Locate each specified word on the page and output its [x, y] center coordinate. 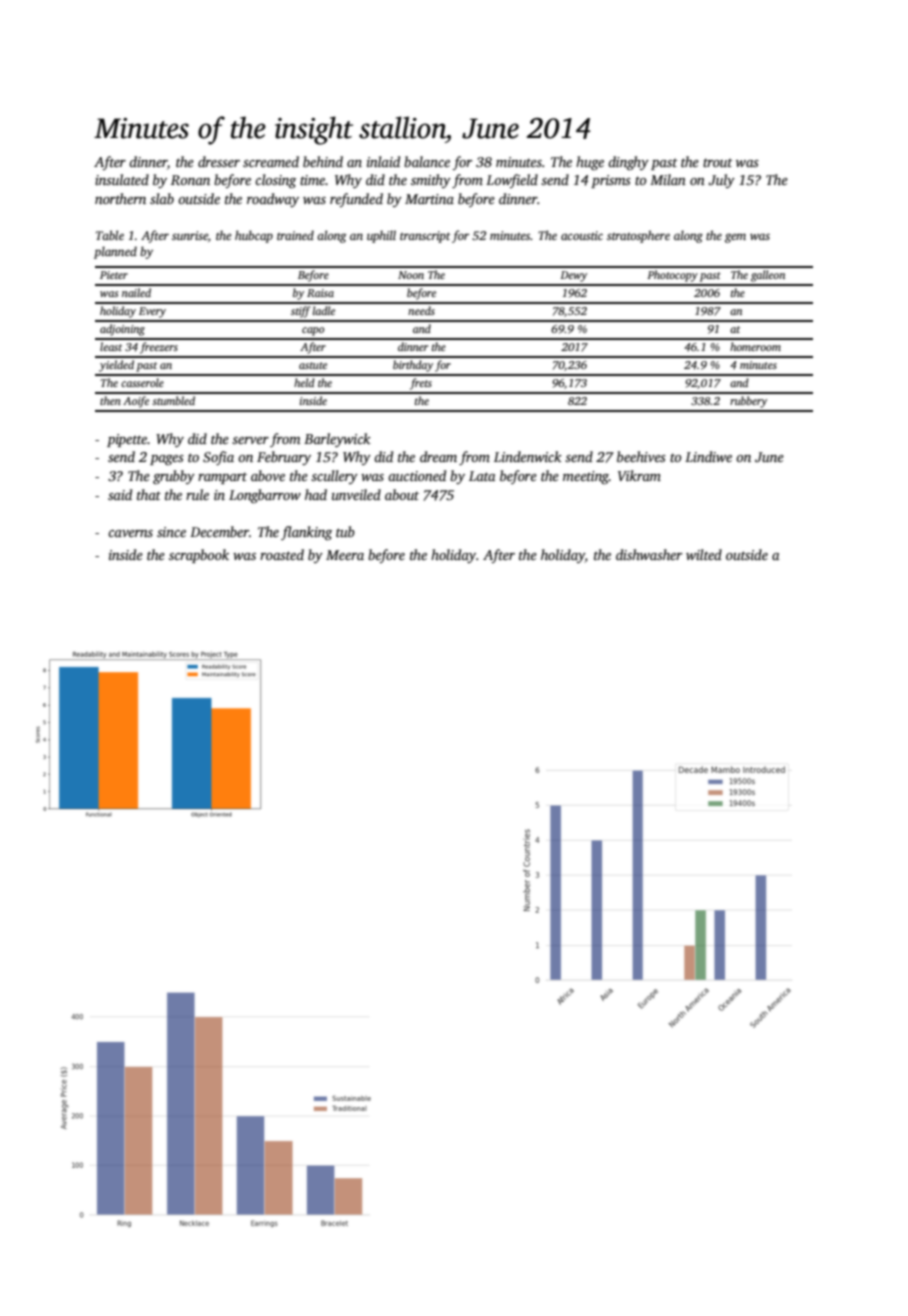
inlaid [383, 161]
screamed [271, 161]
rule [197, 494]
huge [590, 163]
